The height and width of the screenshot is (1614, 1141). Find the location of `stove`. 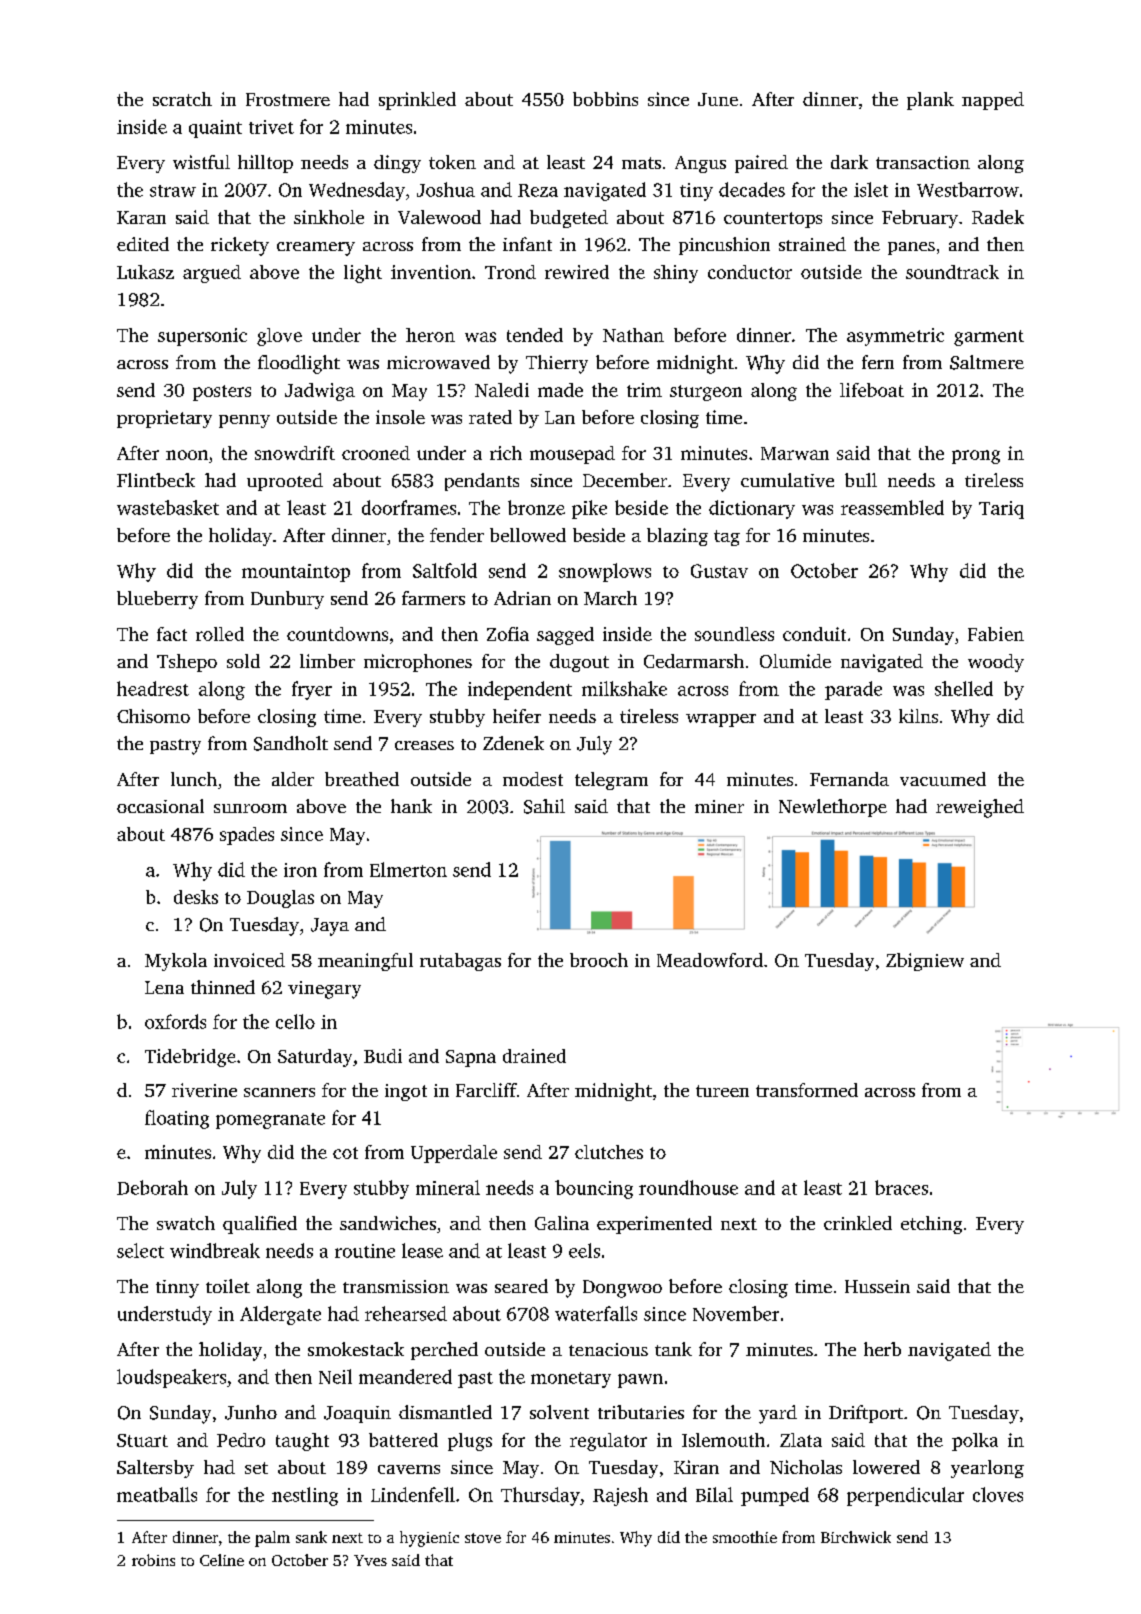

stove is located at coordinates (483, 1538).
